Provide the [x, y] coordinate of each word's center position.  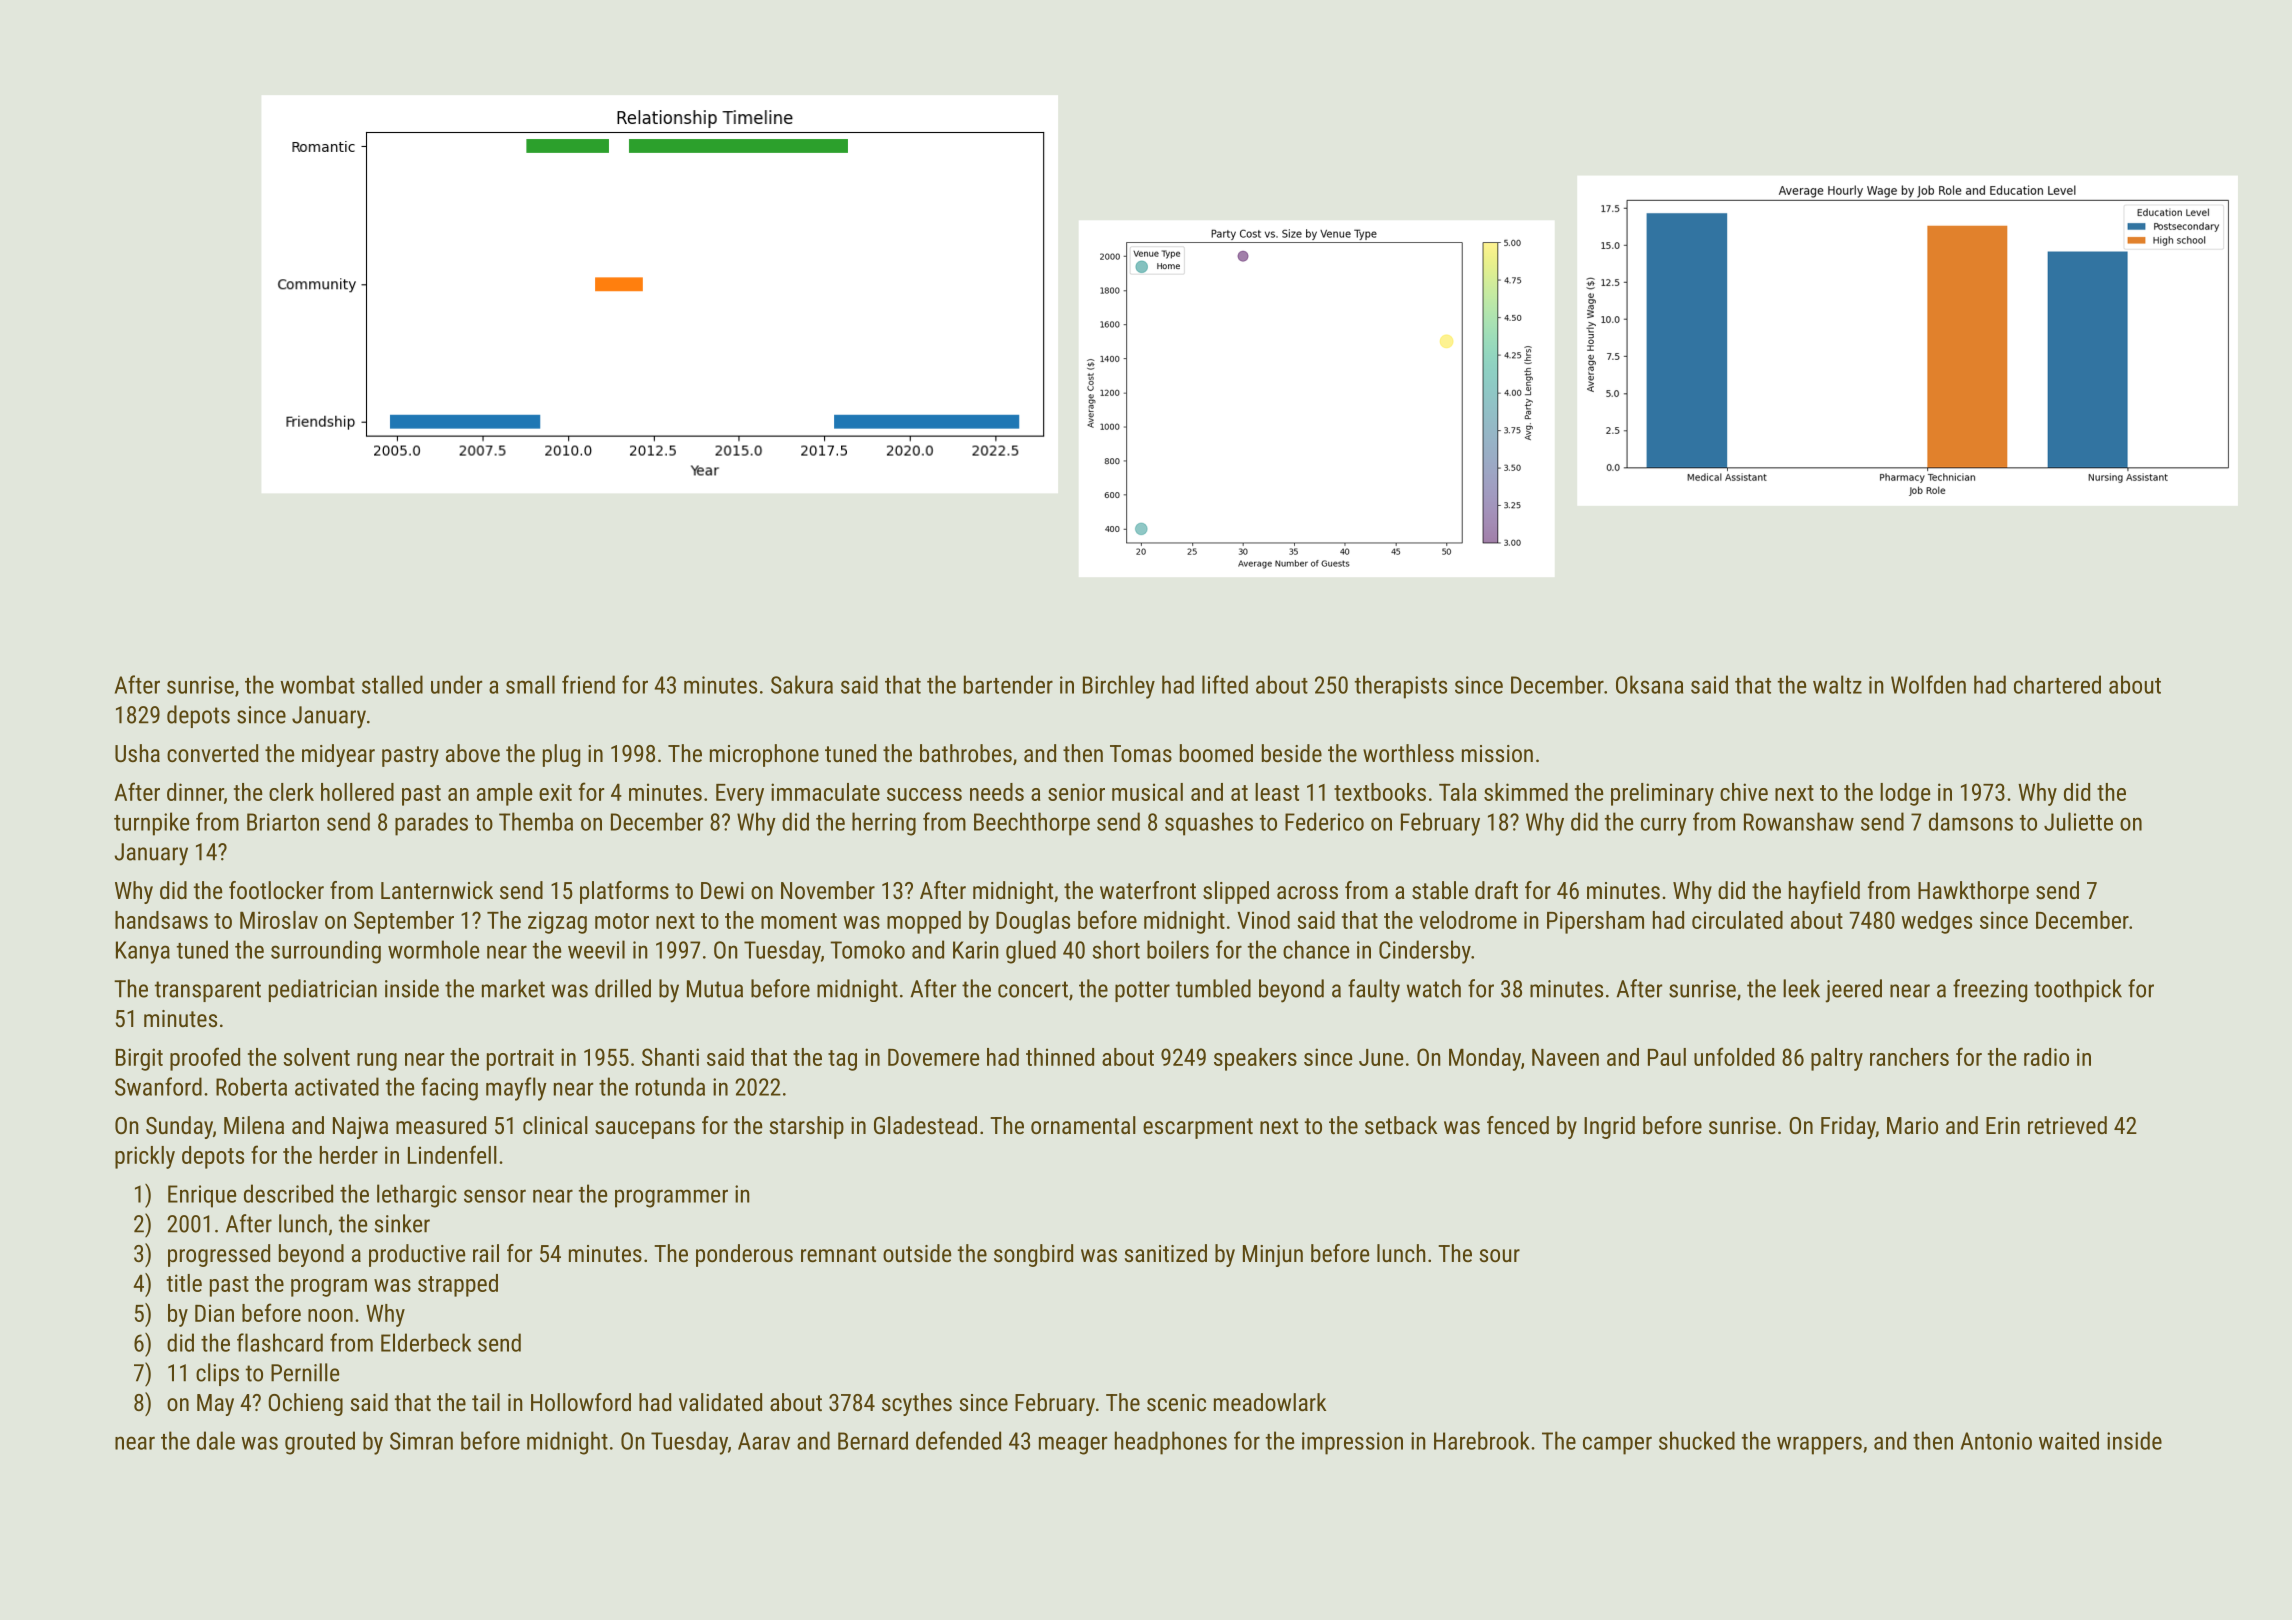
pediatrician [323, 990]
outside [917, 1253]
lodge [1905, 794]
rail [486, 1253]
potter [1142, 991]
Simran [421, 1441]
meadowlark [1270, 1402]
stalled [392, 684]
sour [1500, 1255]
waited [2069, 1440]
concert [1033, 989]
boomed [1216, 753]
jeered [1853, 991]
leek [1801, 988]
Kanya [143, 952]
